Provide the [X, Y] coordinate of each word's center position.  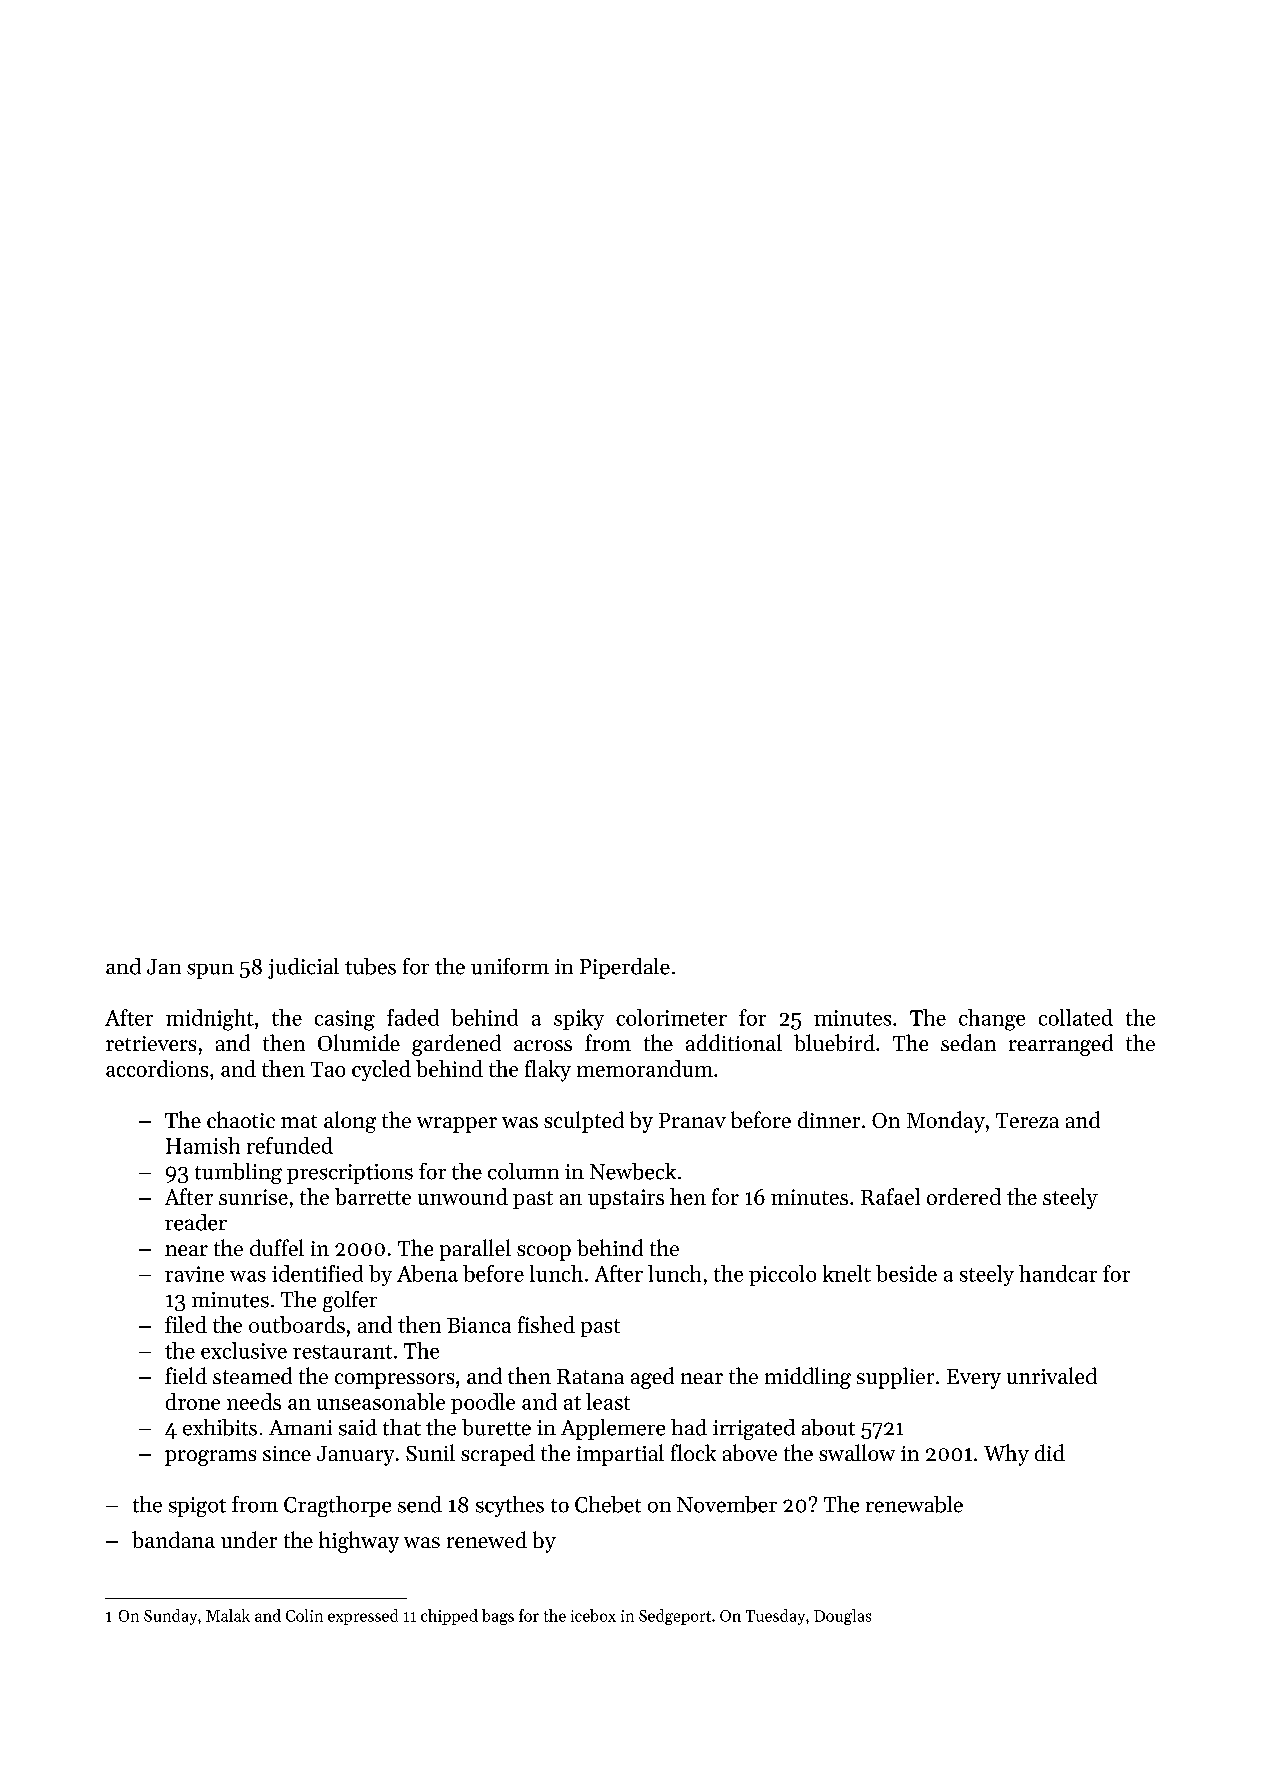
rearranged [1061, 1045]
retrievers [151, 1043]
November [727, 1504]
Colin [304, 1615]
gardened [456, 1045]
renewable [914, 1504]
